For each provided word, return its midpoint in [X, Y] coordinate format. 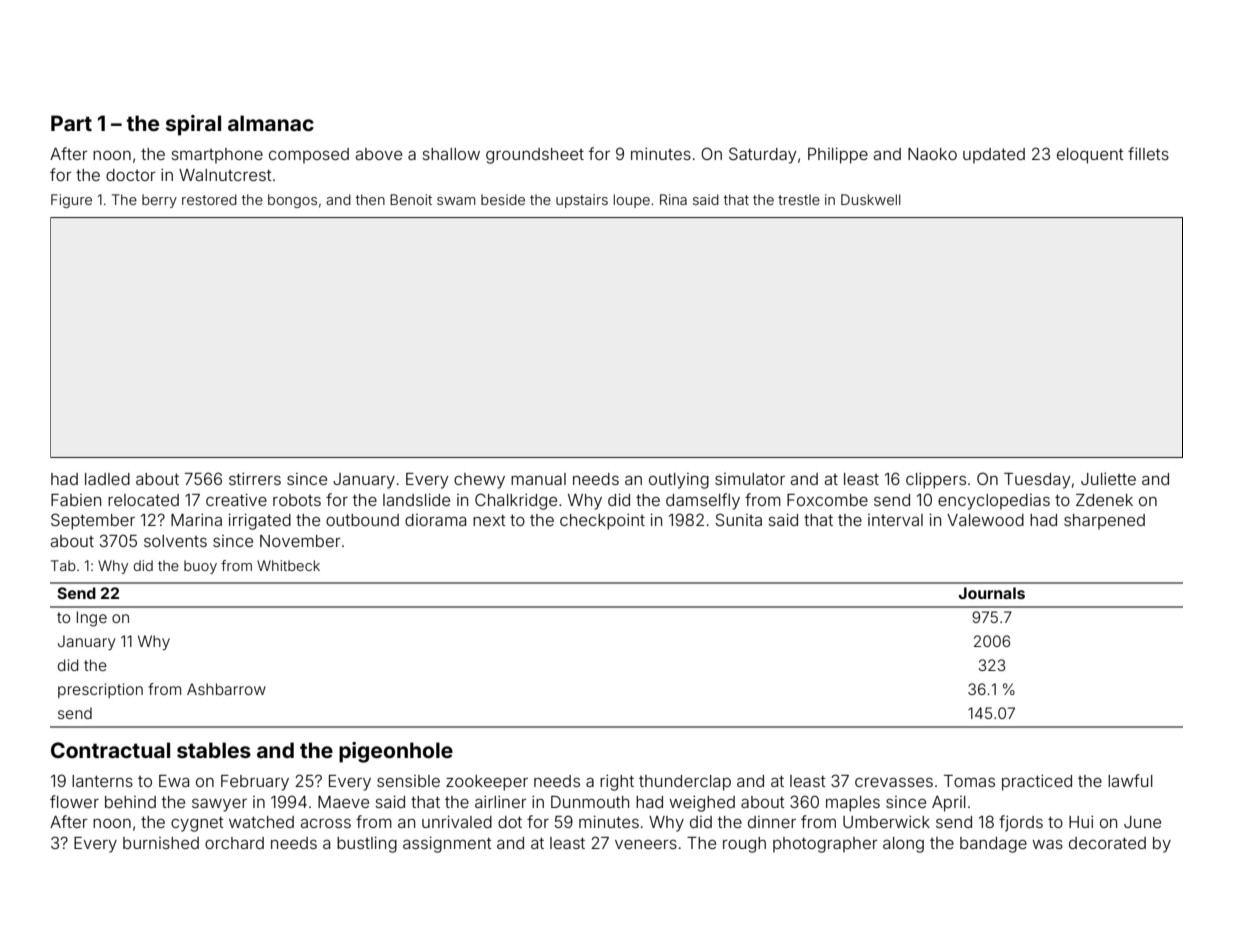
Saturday [763, 155]
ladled [107, 479]
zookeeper [487, 783]
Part [71, 123]
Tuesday [1037, 481]
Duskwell [871, 199]
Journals [992, 593]
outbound [362, 520]
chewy [479, 481]
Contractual [110, 750]
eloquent [1090, 156]
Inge [92, 619]
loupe [632, 201]
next [489, 520]
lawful [1130, 780]
